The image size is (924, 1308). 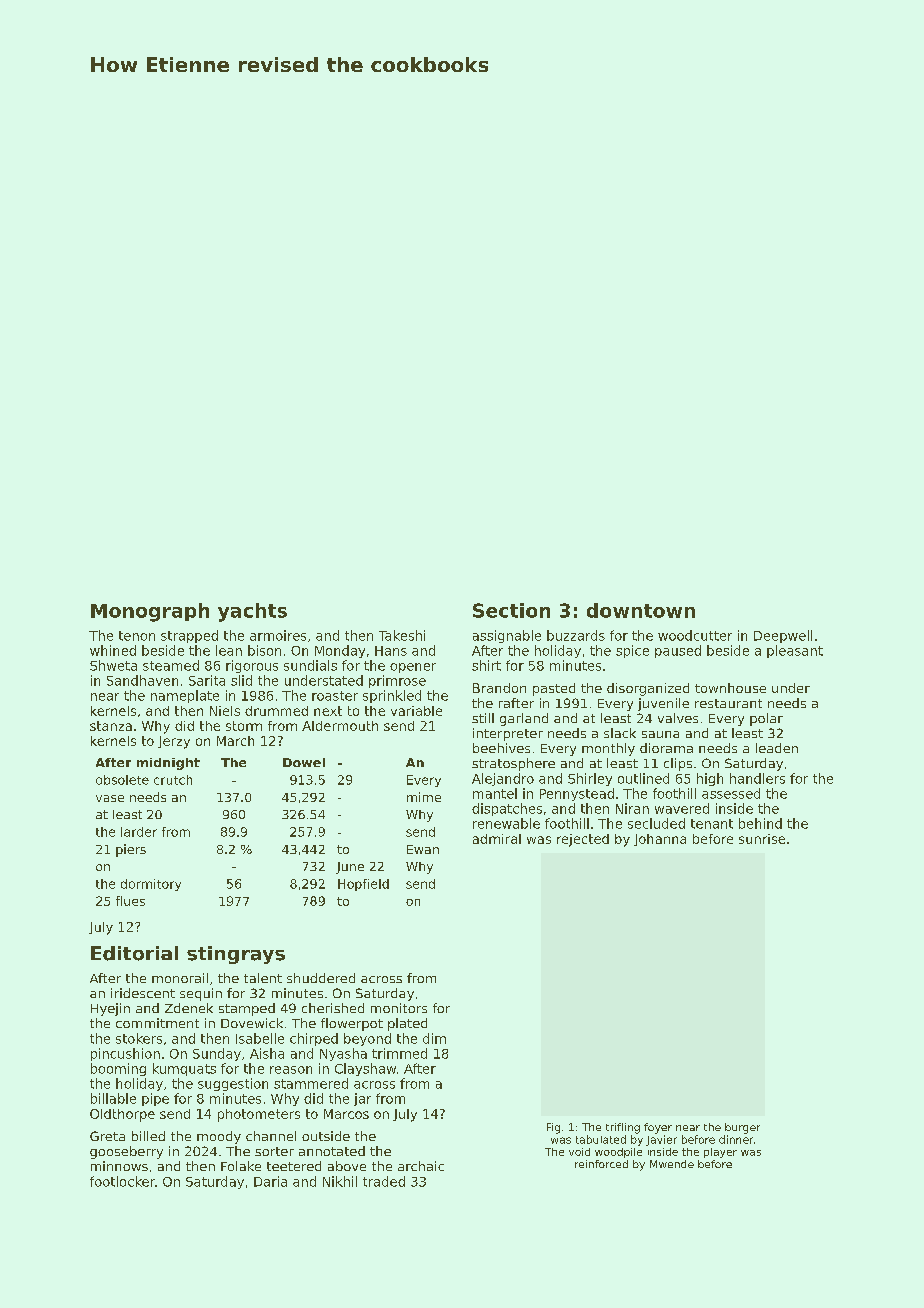 I want to click on handlers, so click(x=757, y=778).
